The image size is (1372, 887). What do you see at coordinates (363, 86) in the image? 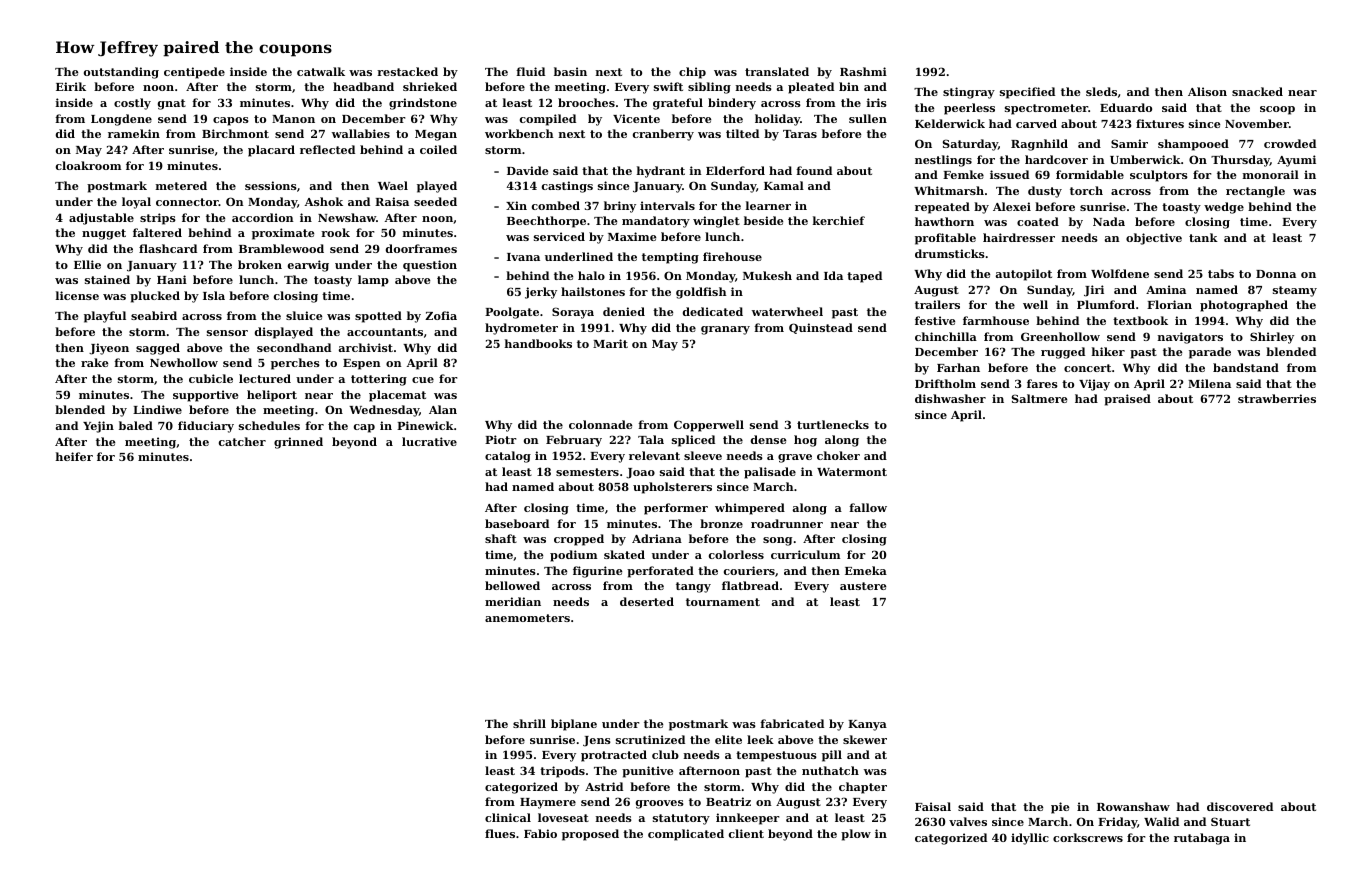
I see `headband` at bounding box center [363, 86].
